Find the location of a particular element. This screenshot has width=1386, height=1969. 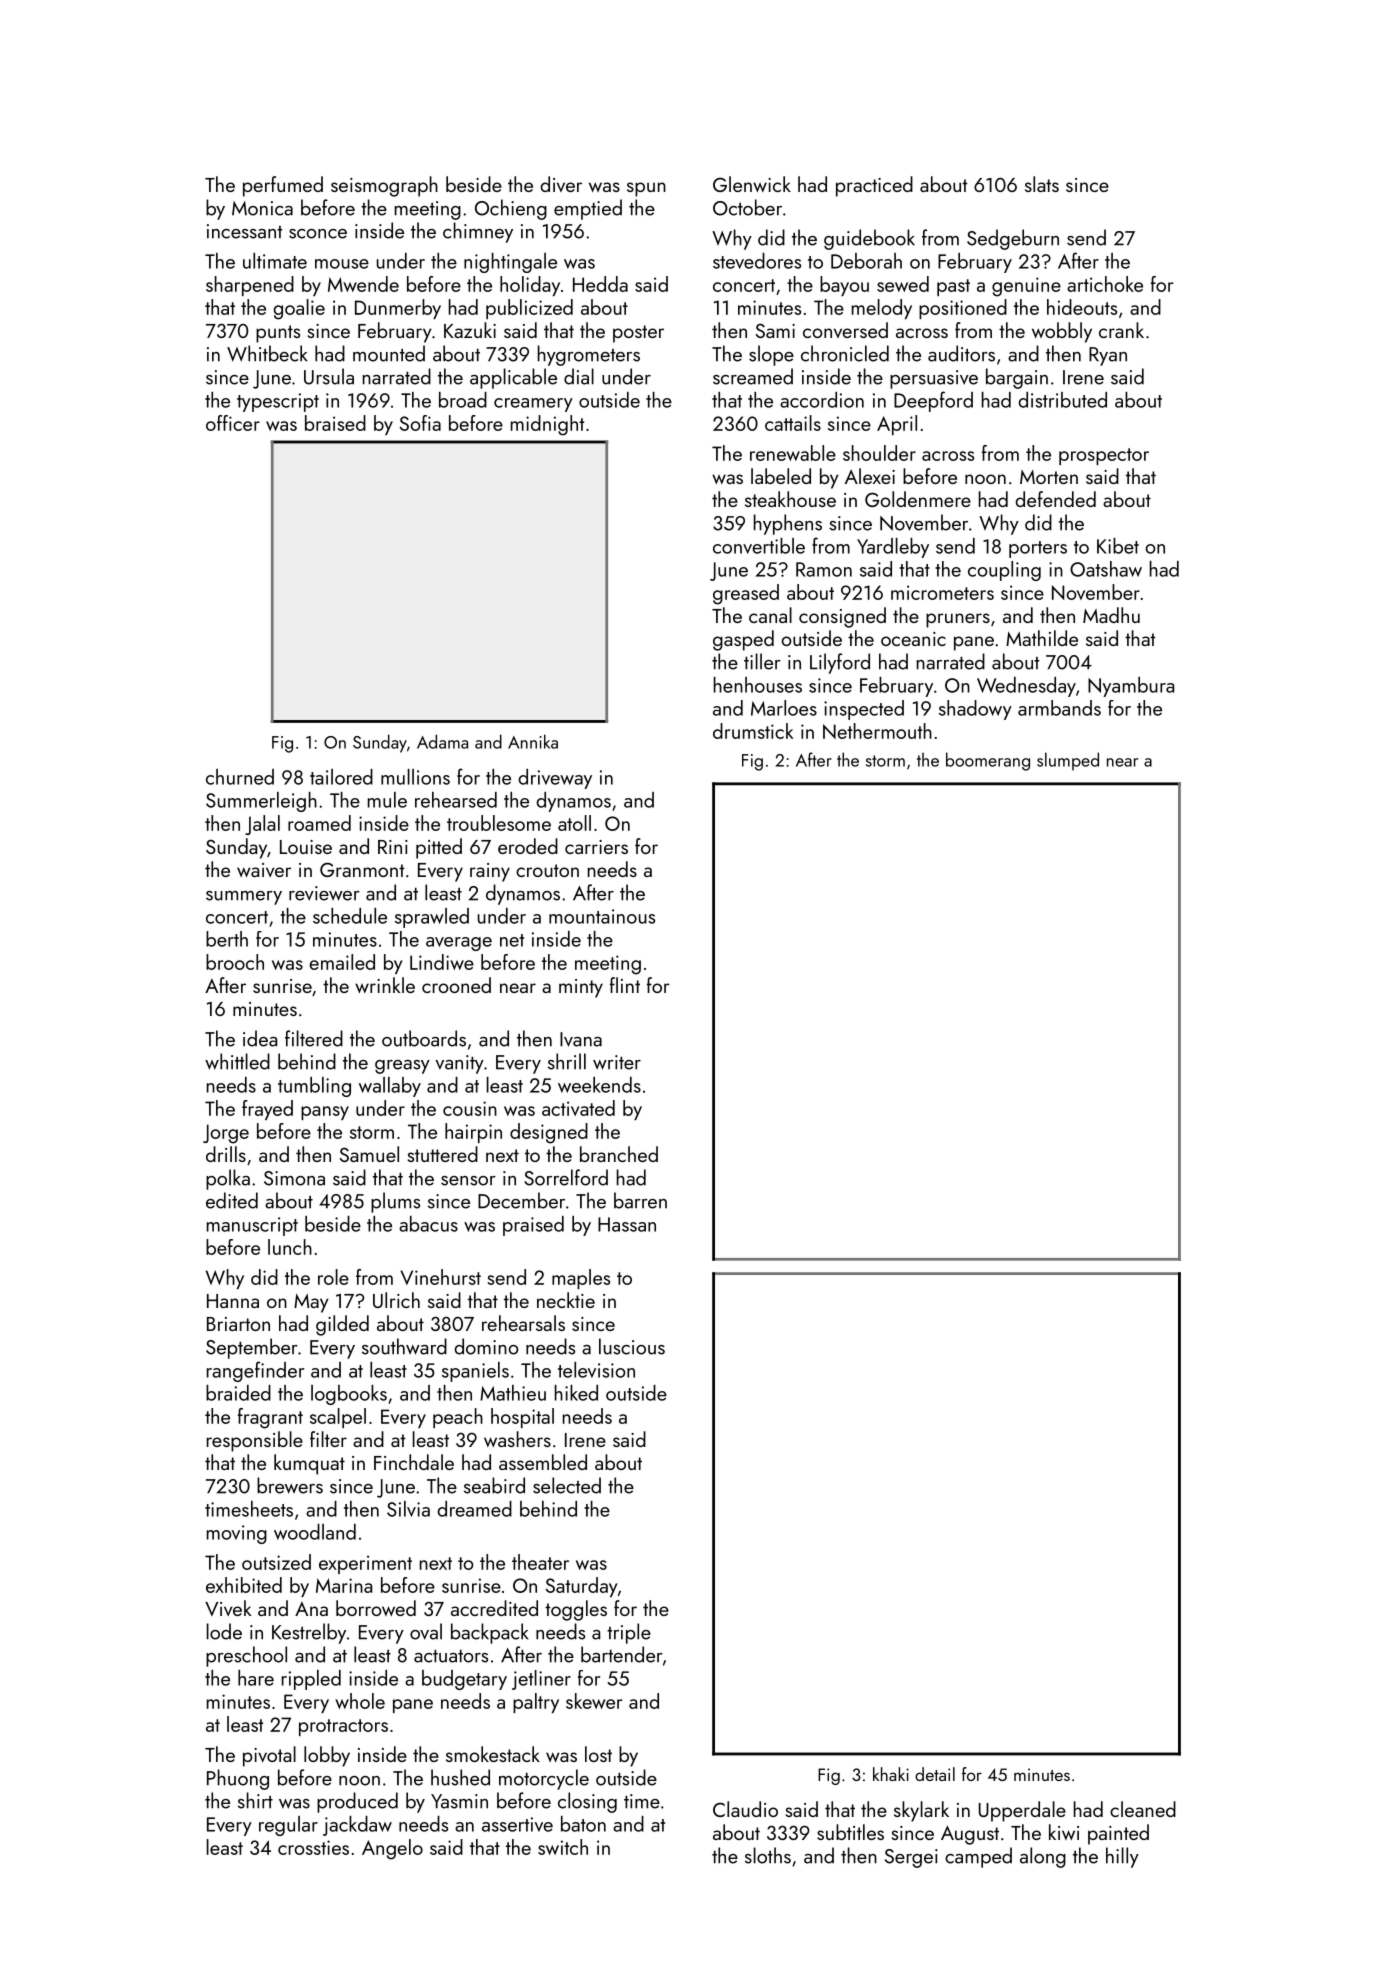

perfumed is located at coordinates (283, 186).
